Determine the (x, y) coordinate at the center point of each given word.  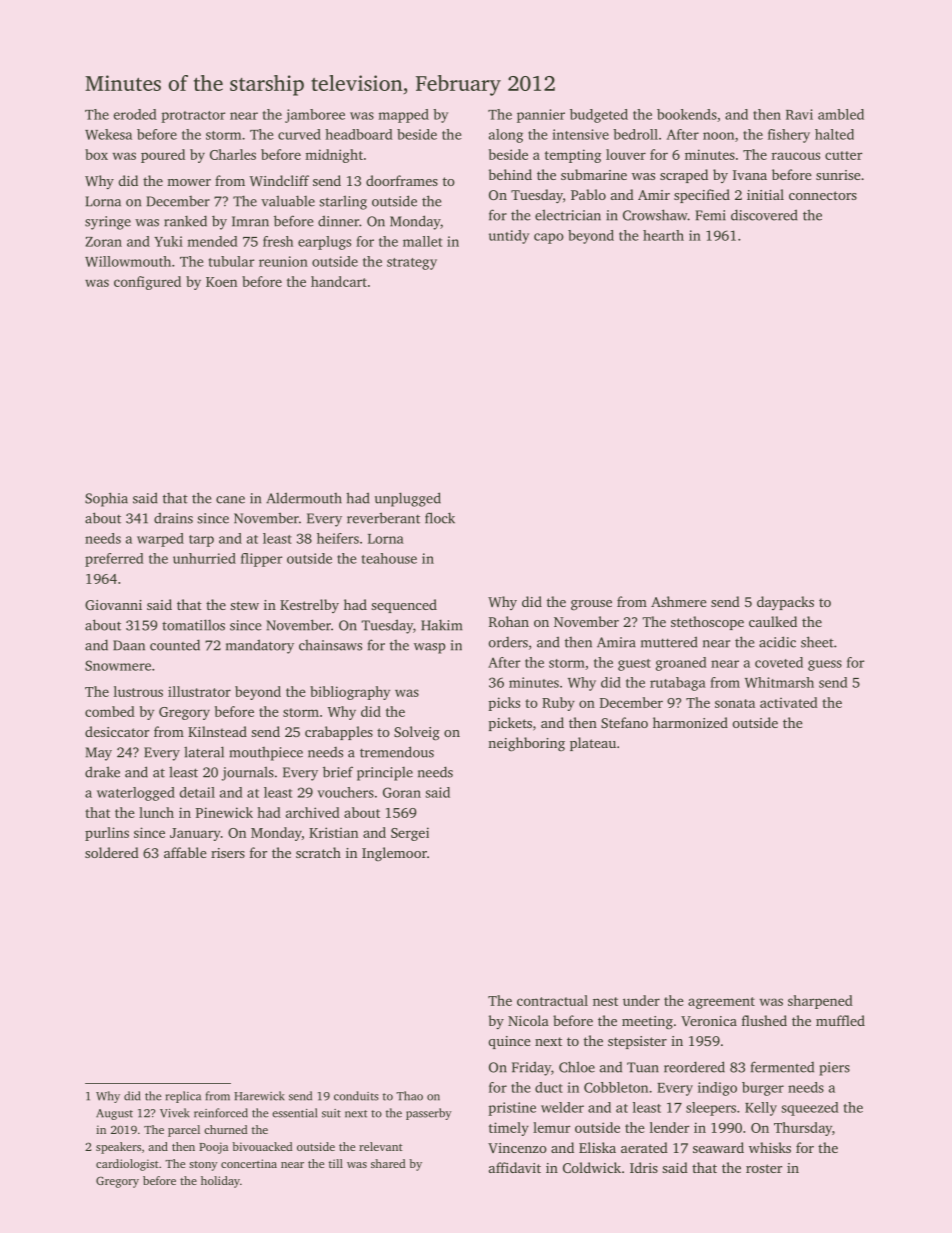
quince (510, 1042)
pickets (510, 724)
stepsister (637, 1042)
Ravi (799, 114)
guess (825, 665)
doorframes (402, 180)
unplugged (408, 499)
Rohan (509, 621)
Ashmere (679, 601)
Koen (221, 282)
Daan (129, 645)
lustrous (138, 691)
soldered (112, 852)
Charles (233, 154)
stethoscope (707, 623)
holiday (220, 1182)
